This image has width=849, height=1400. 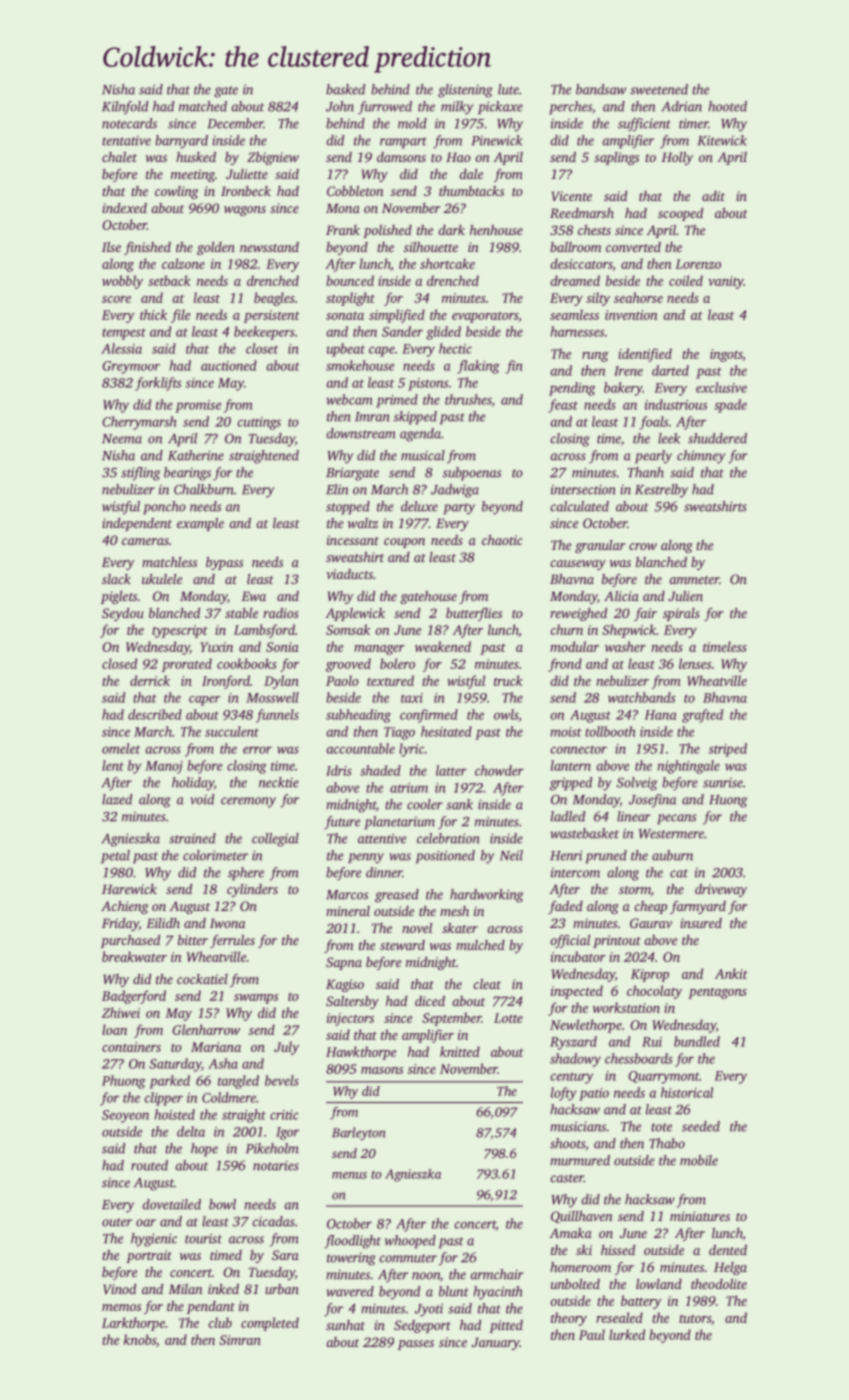 I want to click on Lorenzo, so click(x=698, y=264).
